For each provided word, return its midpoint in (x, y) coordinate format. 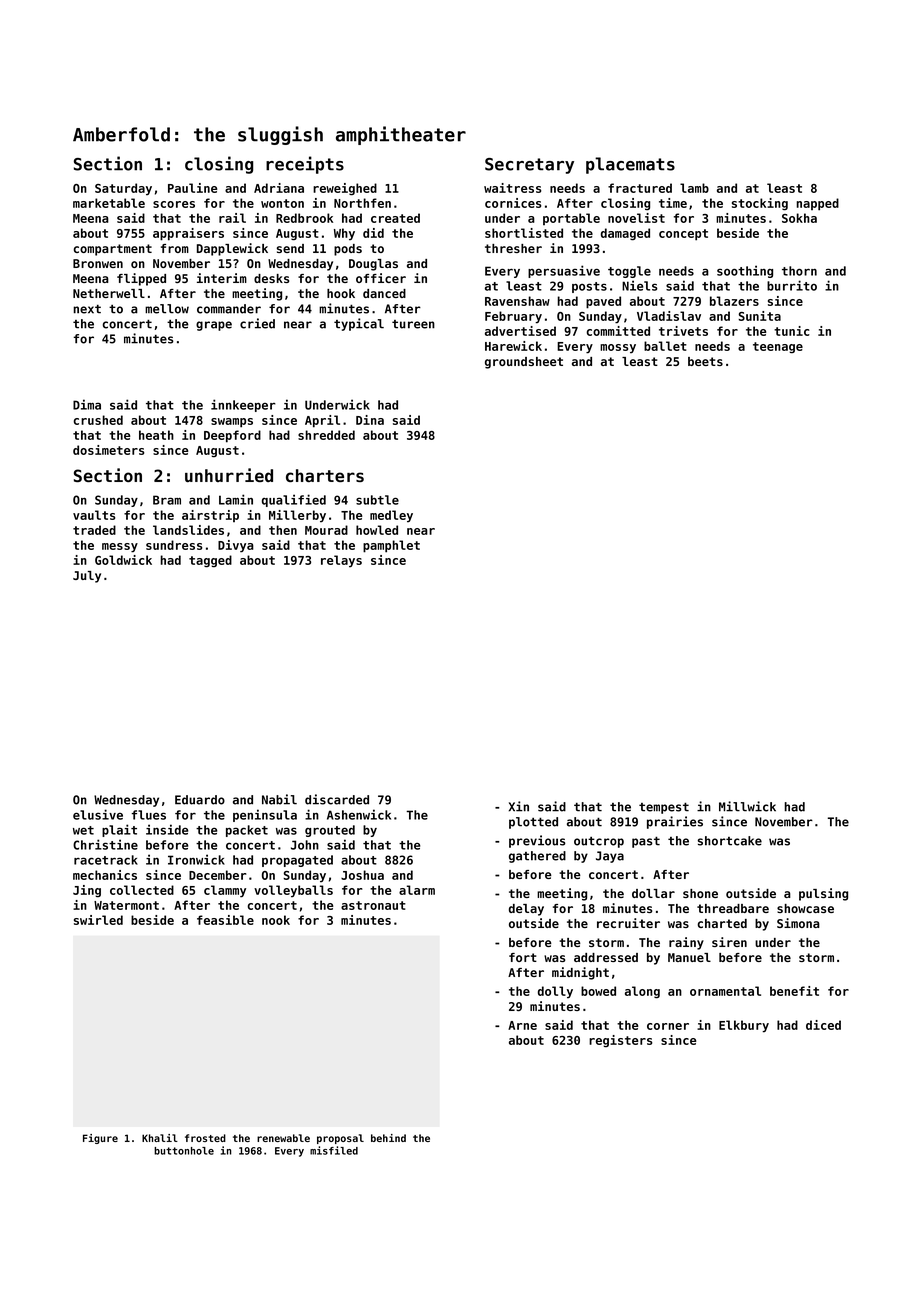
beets (705, 361)
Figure (100, 1139)
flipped (141, 279)
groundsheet (524, 363)
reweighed (345, 189)
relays (341, 561)
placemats (630, 165)
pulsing (823, 894)
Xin (519, 806)
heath (156, 435)
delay (526, 910)
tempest (664, 808)
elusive (98, 814)
